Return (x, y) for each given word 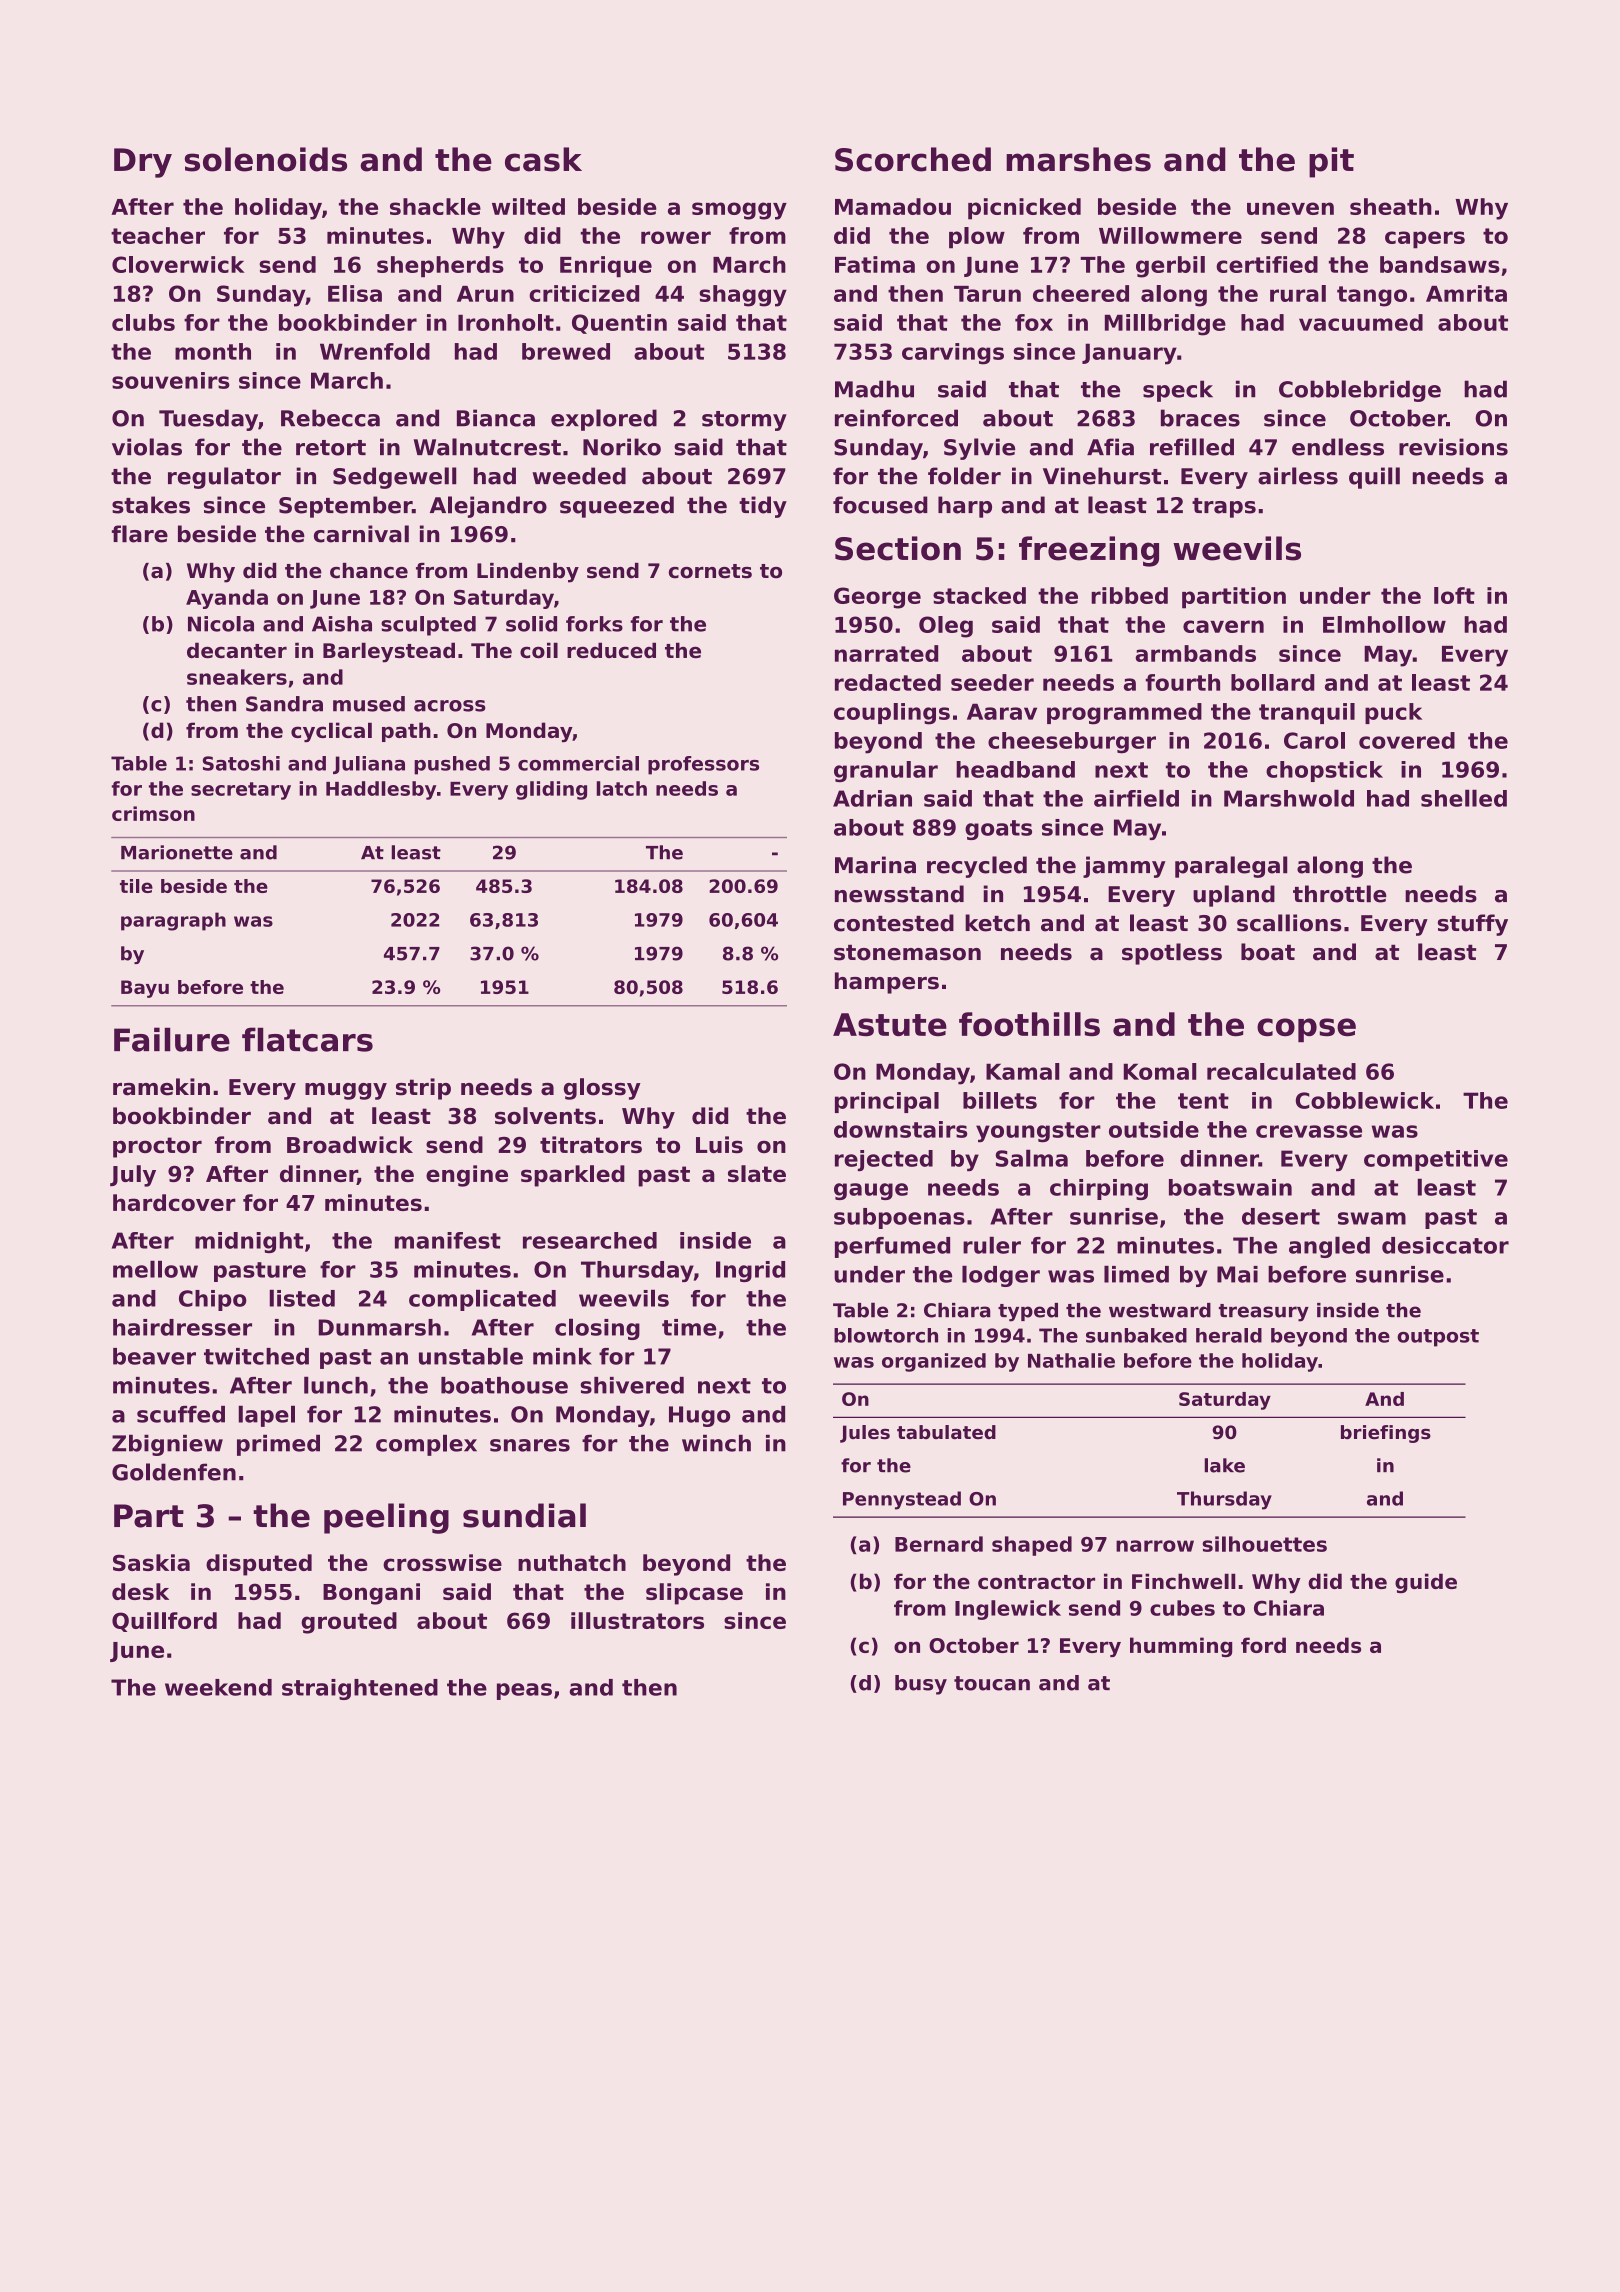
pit (1331, 162)
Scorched (913, 159)
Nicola (221, 624)
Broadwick (350, 1144)
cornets (710, 571)
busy (921, 1685)
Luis (719, 1144)
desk (140, 1591)
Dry (143, 163)
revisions (1453, 447)
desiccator (1445, 1245)
